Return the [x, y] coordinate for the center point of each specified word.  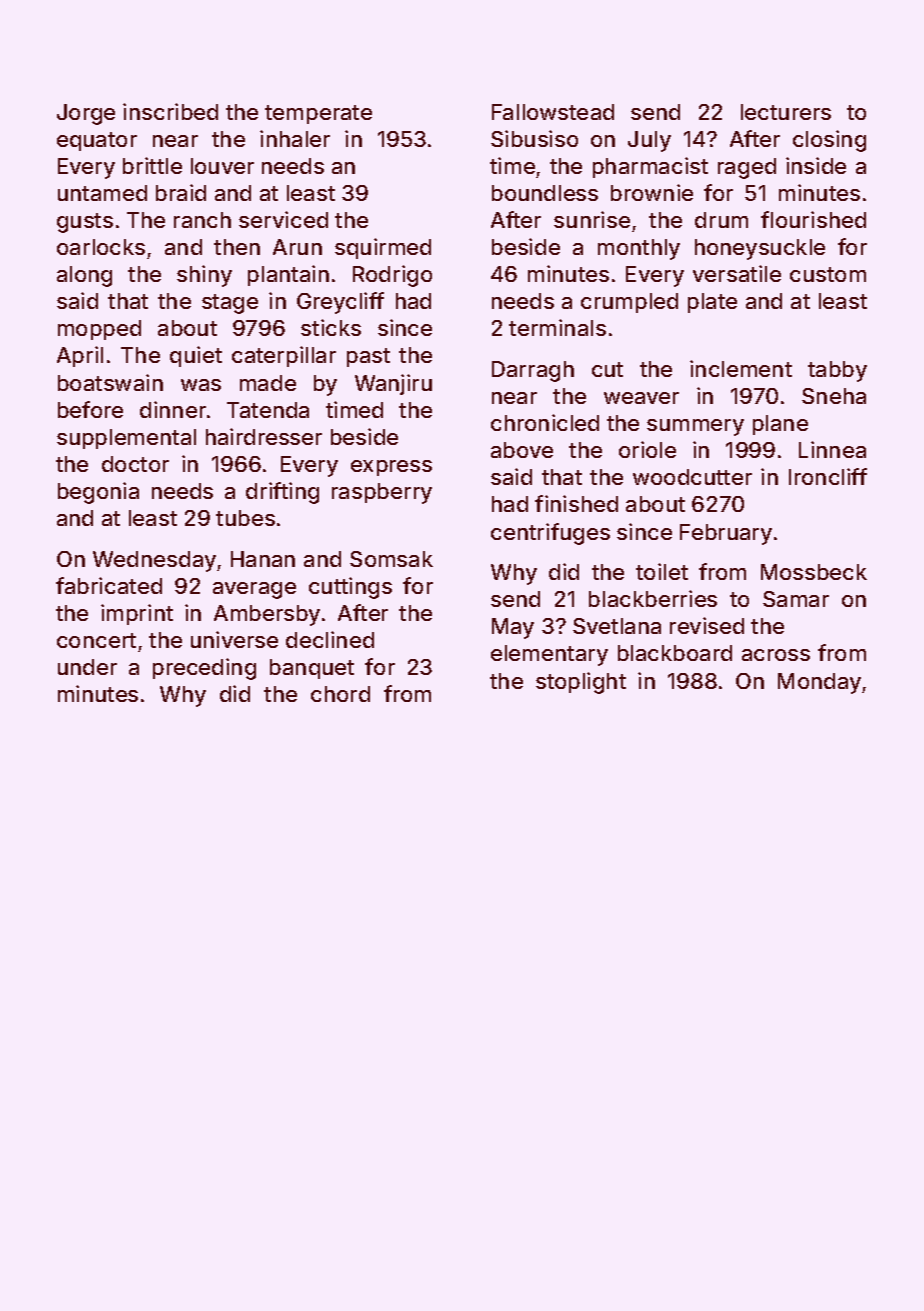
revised [707, 625]
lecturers [786, 112]
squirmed [383, 248]
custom [828, 274]
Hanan [263, 559]
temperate [318, 114]
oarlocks [101, 247]
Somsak [391, 559]
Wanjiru [393, 384]
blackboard [675, 653]
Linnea [832, 449]
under [87, 667]
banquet [312, 669]
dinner [173, 409]
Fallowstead [553, 112]
